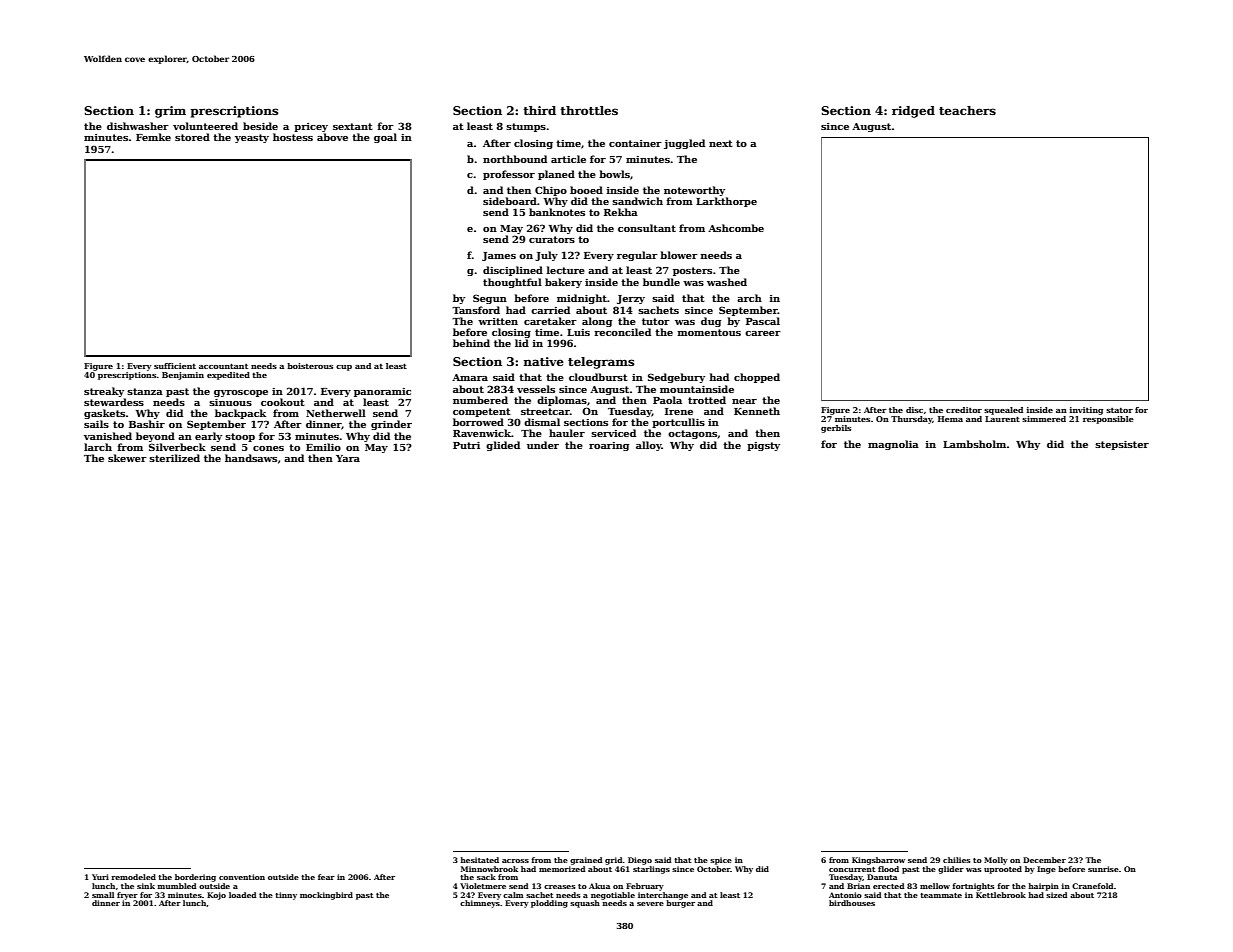  What do you see at coordinates (721, 143) in the screenshot?
I see `next` at bounding box center [721, 143].
